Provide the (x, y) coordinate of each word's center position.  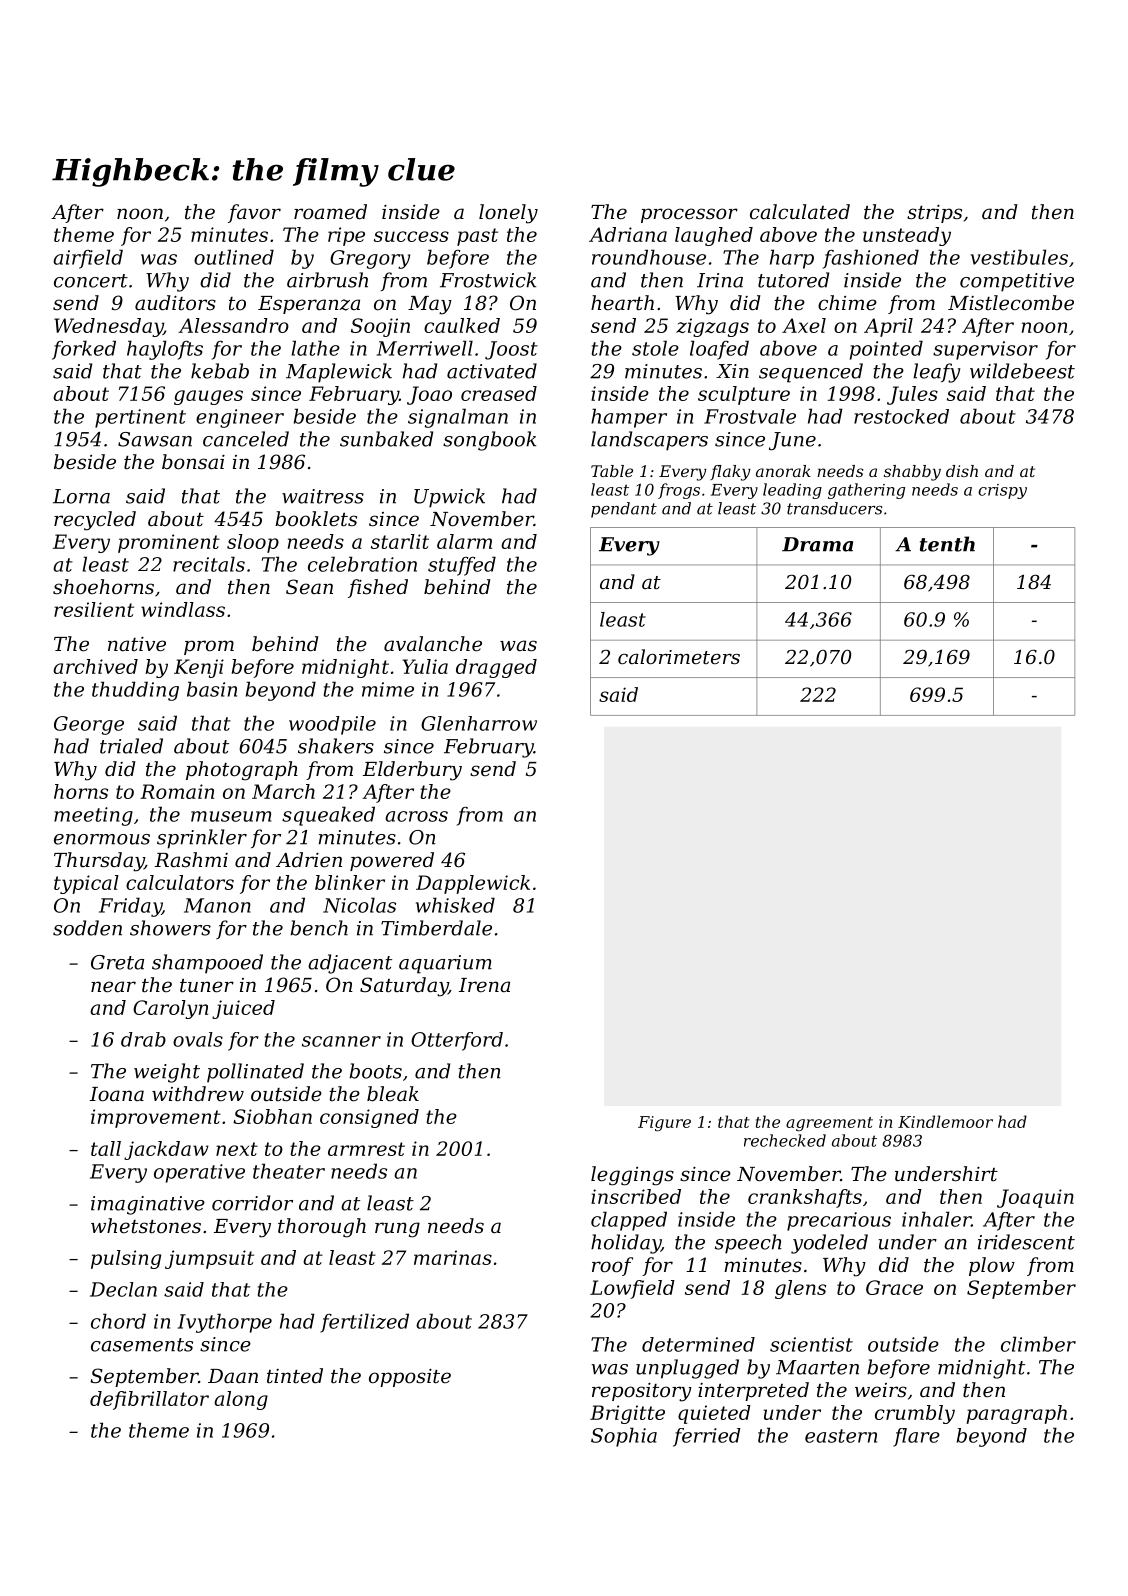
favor (254, 213)
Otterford (457, 1041)
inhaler (936, 1219)
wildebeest (1022, 371)
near (113, 987)
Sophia (624, 1437)
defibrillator (149, 1400)
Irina (720, 280)
